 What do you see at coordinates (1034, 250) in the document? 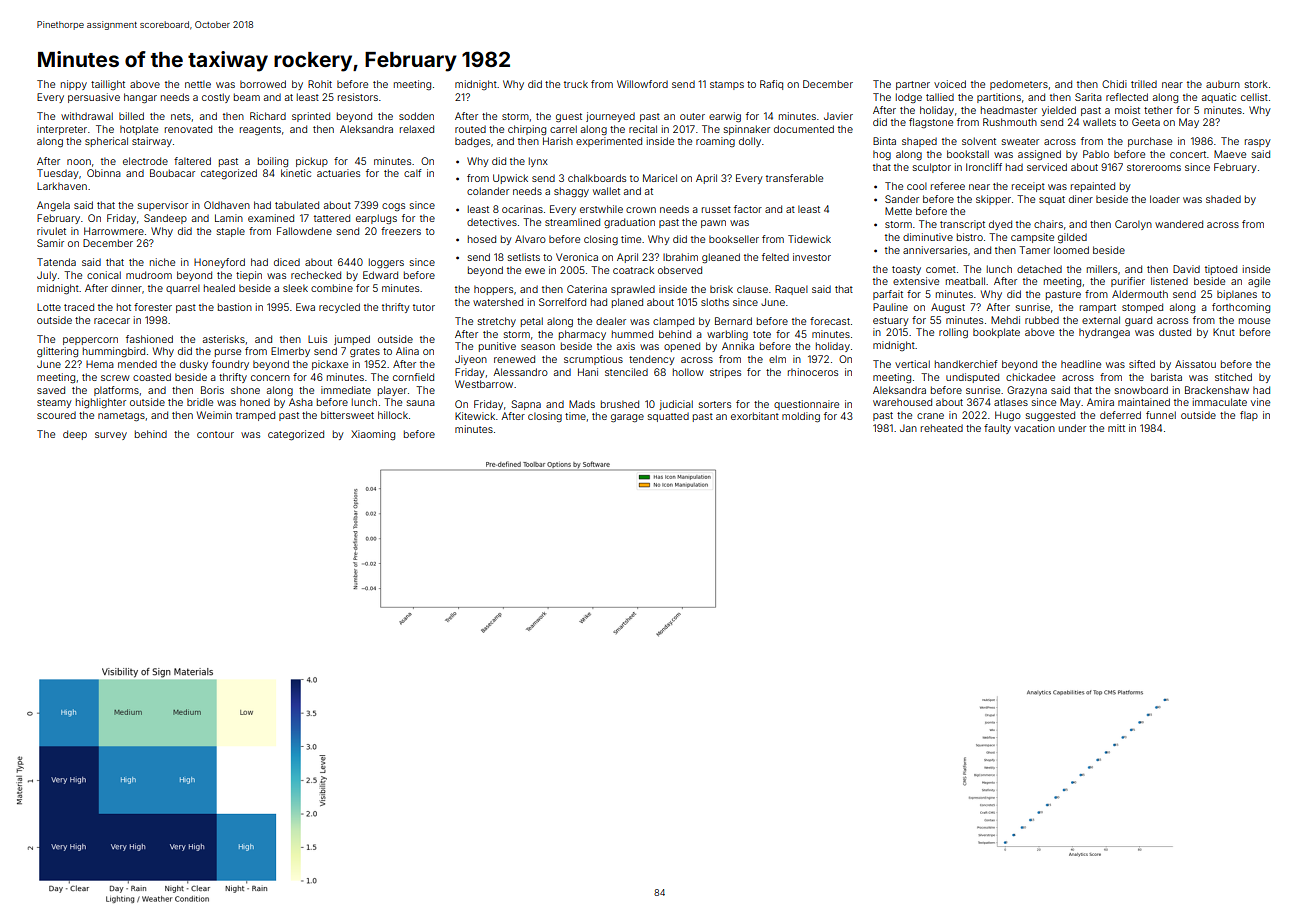
I see `Tamer` at bounding box center [1034, 250].
